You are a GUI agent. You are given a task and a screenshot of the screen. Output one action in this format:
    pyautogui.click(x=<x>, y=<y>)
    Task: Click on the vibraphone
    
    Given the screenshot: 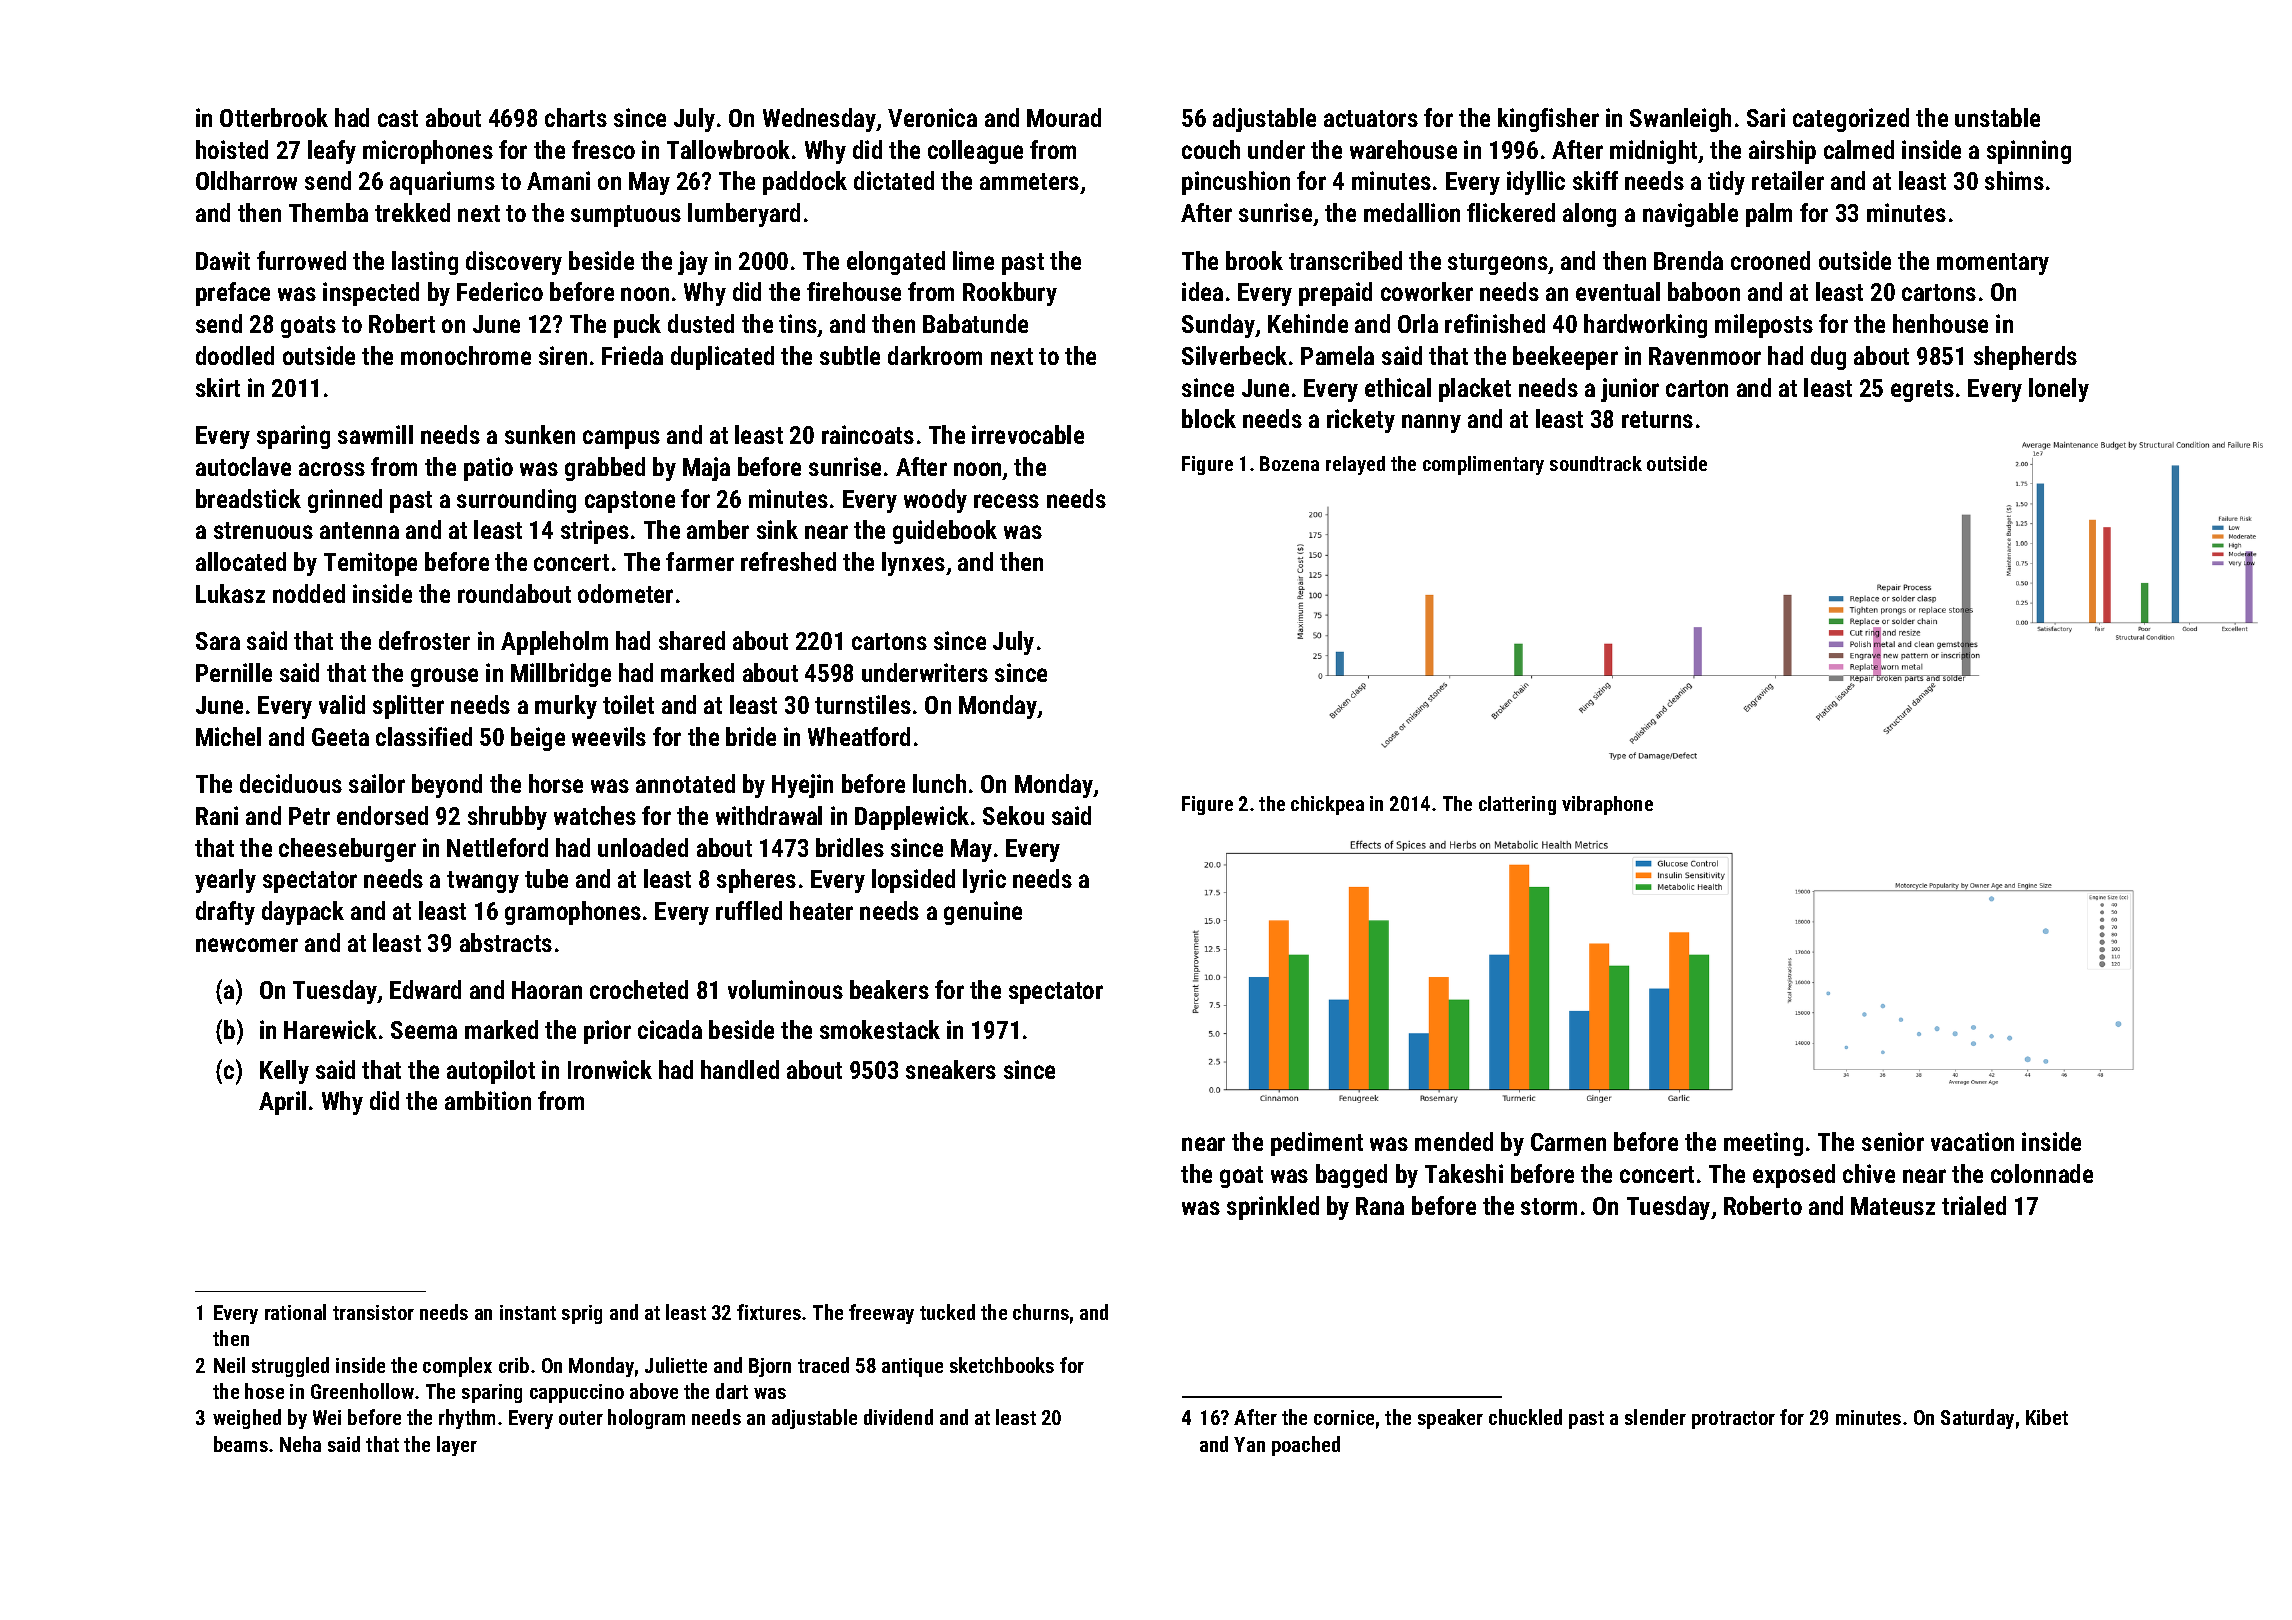 What is the action you would take?
    pyautogui.click(x=1607, y=805)
